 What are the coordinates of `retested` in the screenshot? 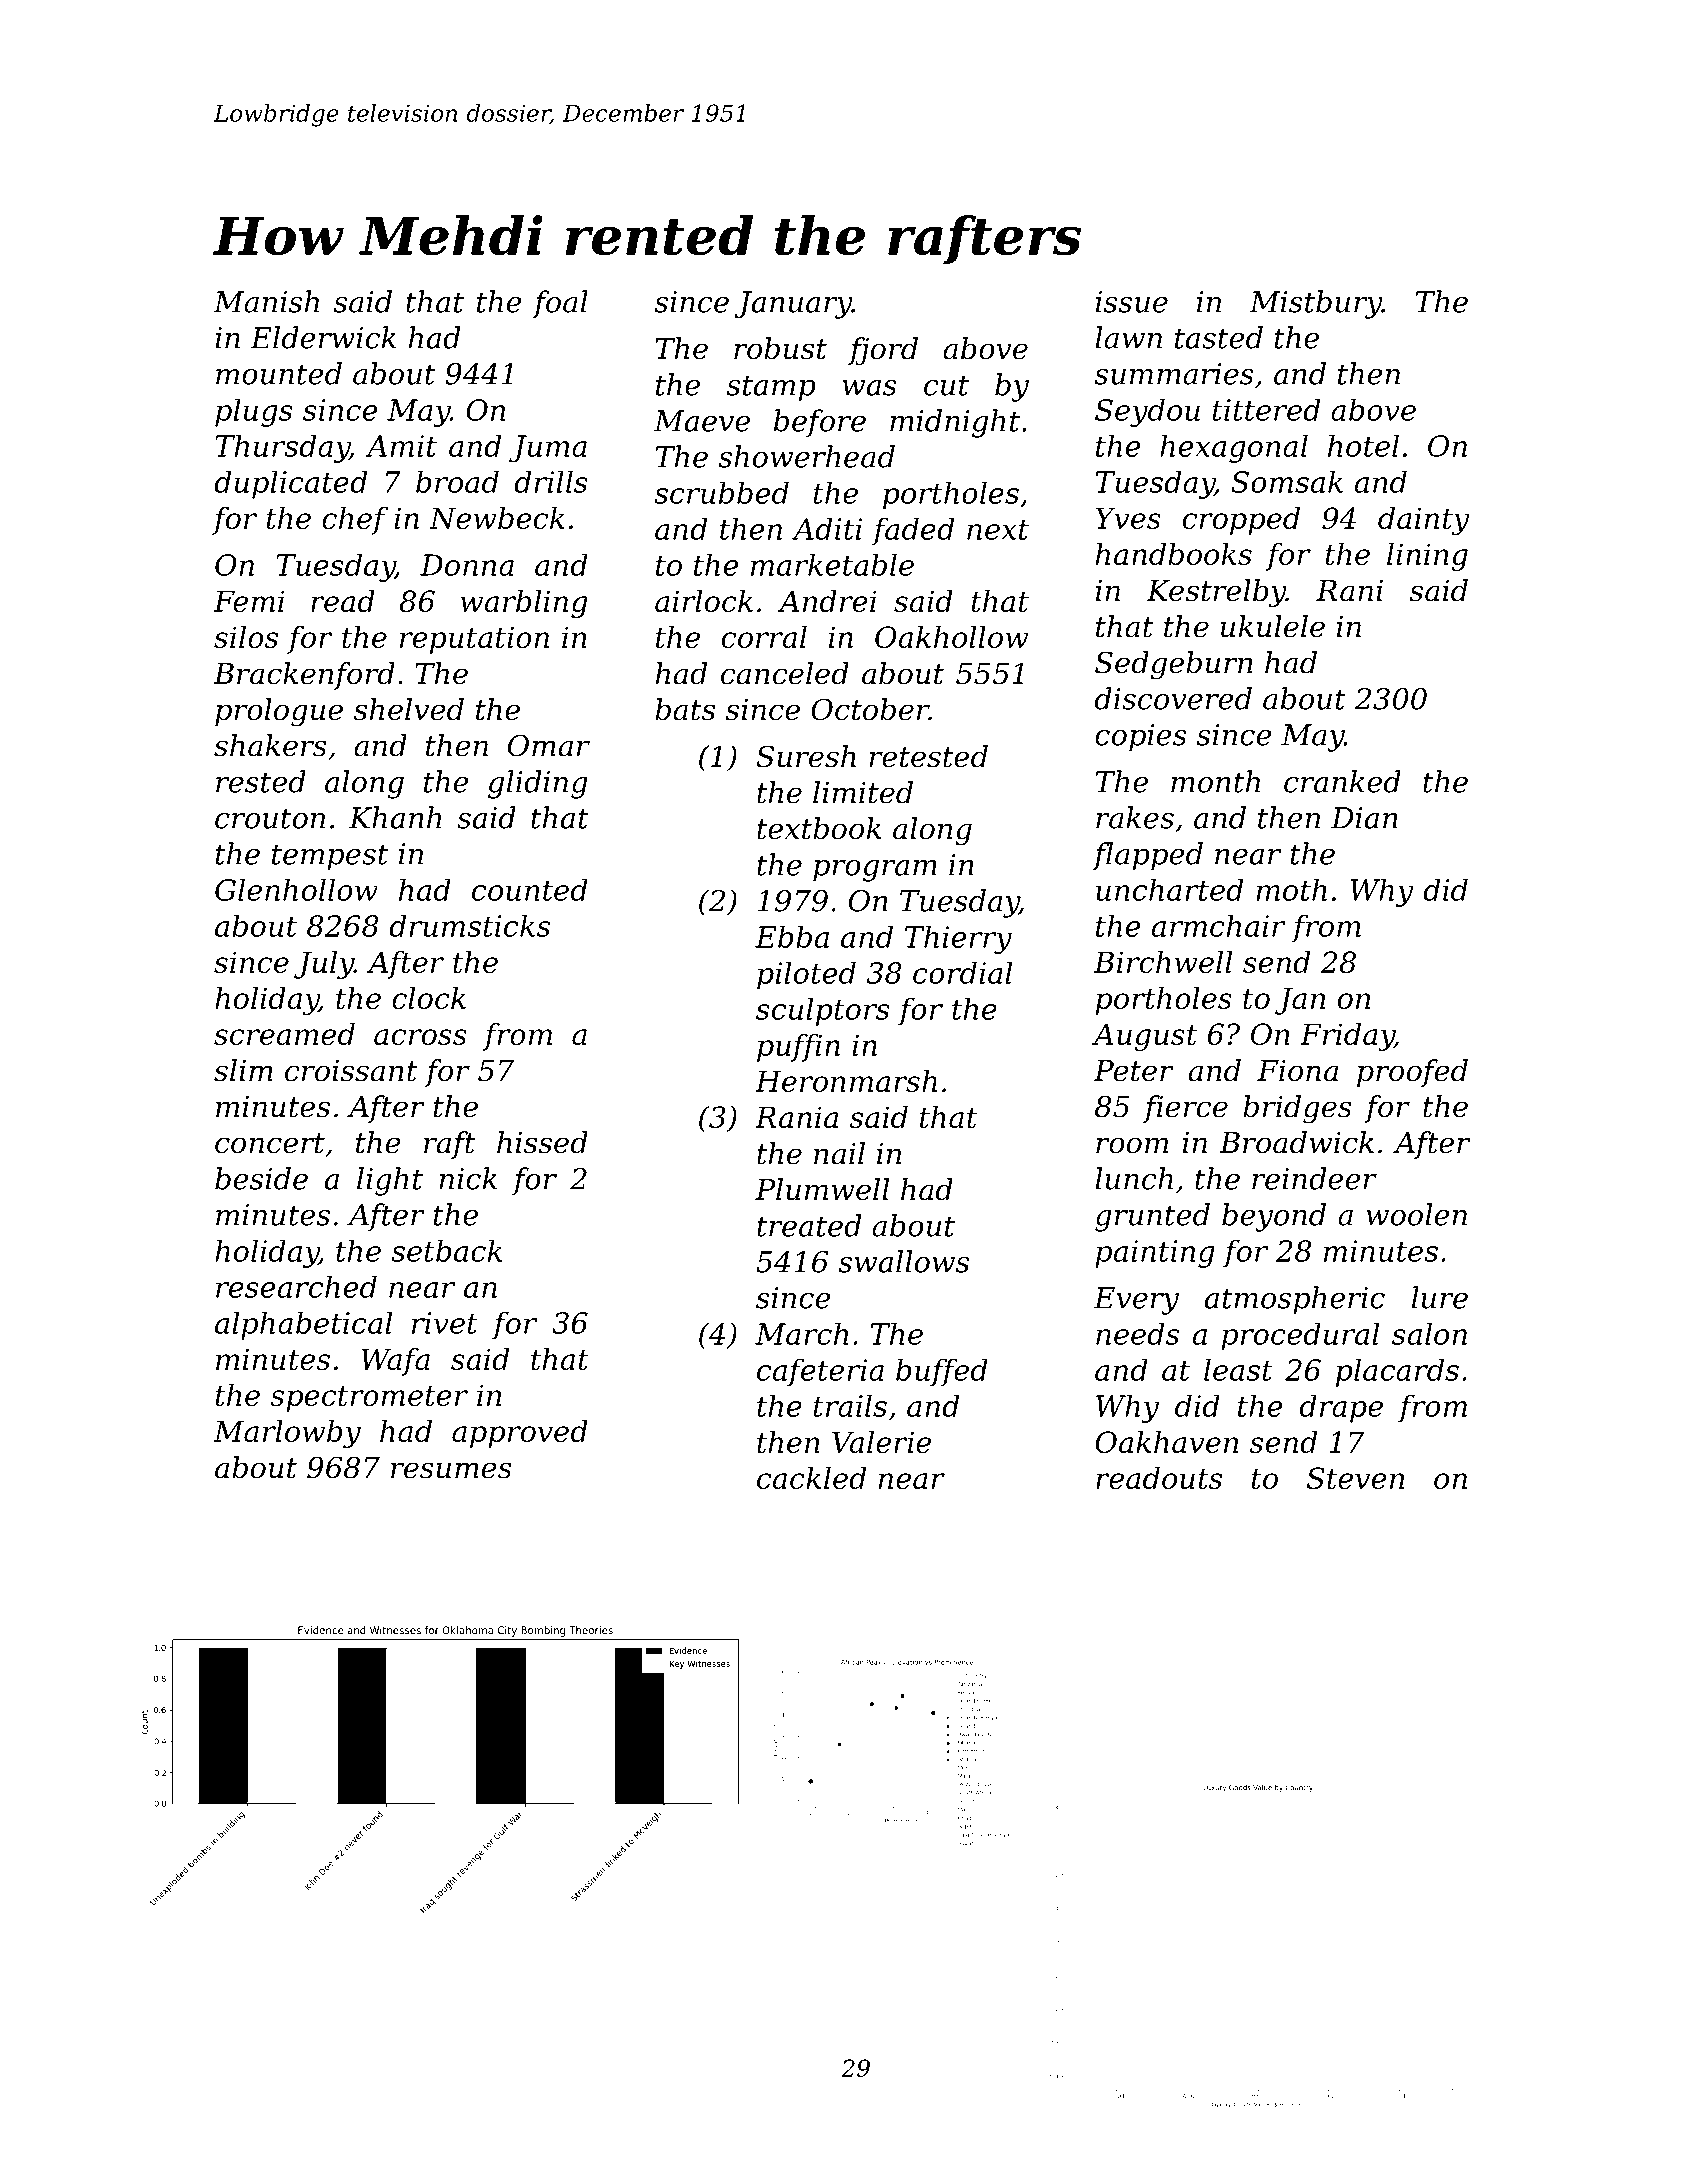 It's located at (928, 756).
